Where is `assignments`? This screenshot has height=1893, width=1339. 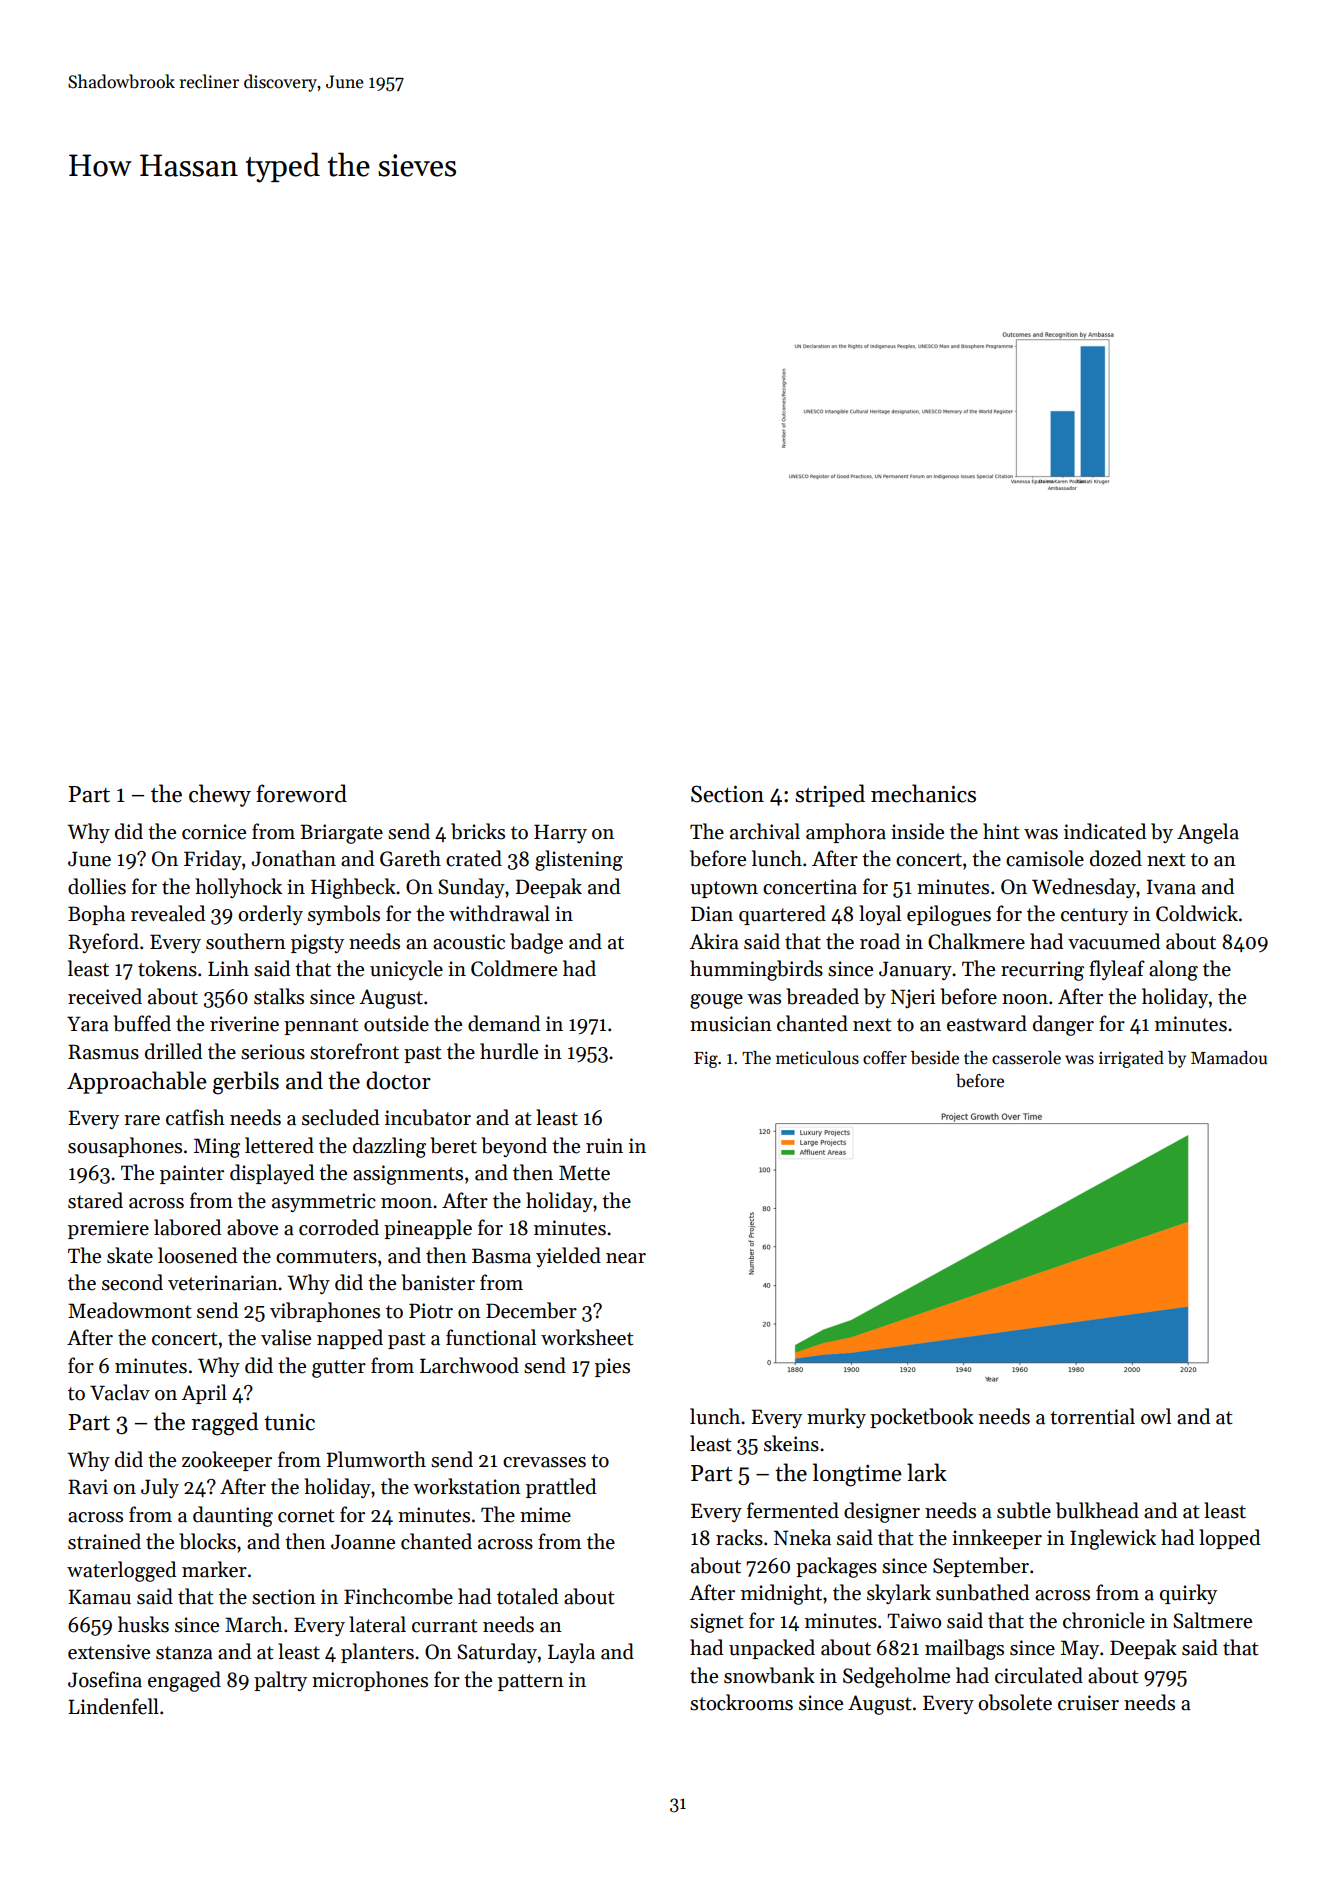 assignments is located at coordinates (408, 1175).
